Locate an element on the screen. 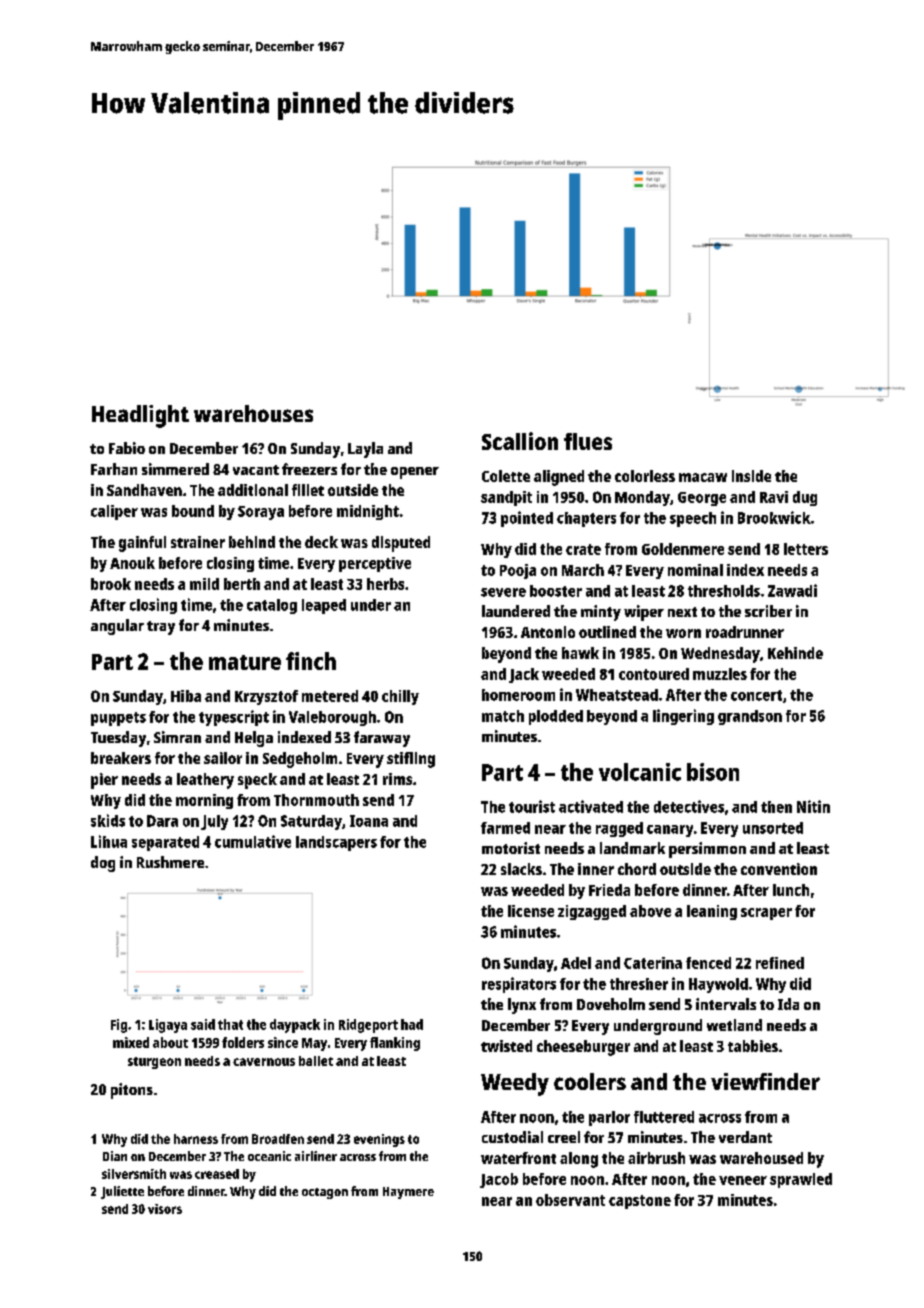 Image resolution: width=924 pixels, height=1308 pixels. Helga is located at coordinates (254, 739).
